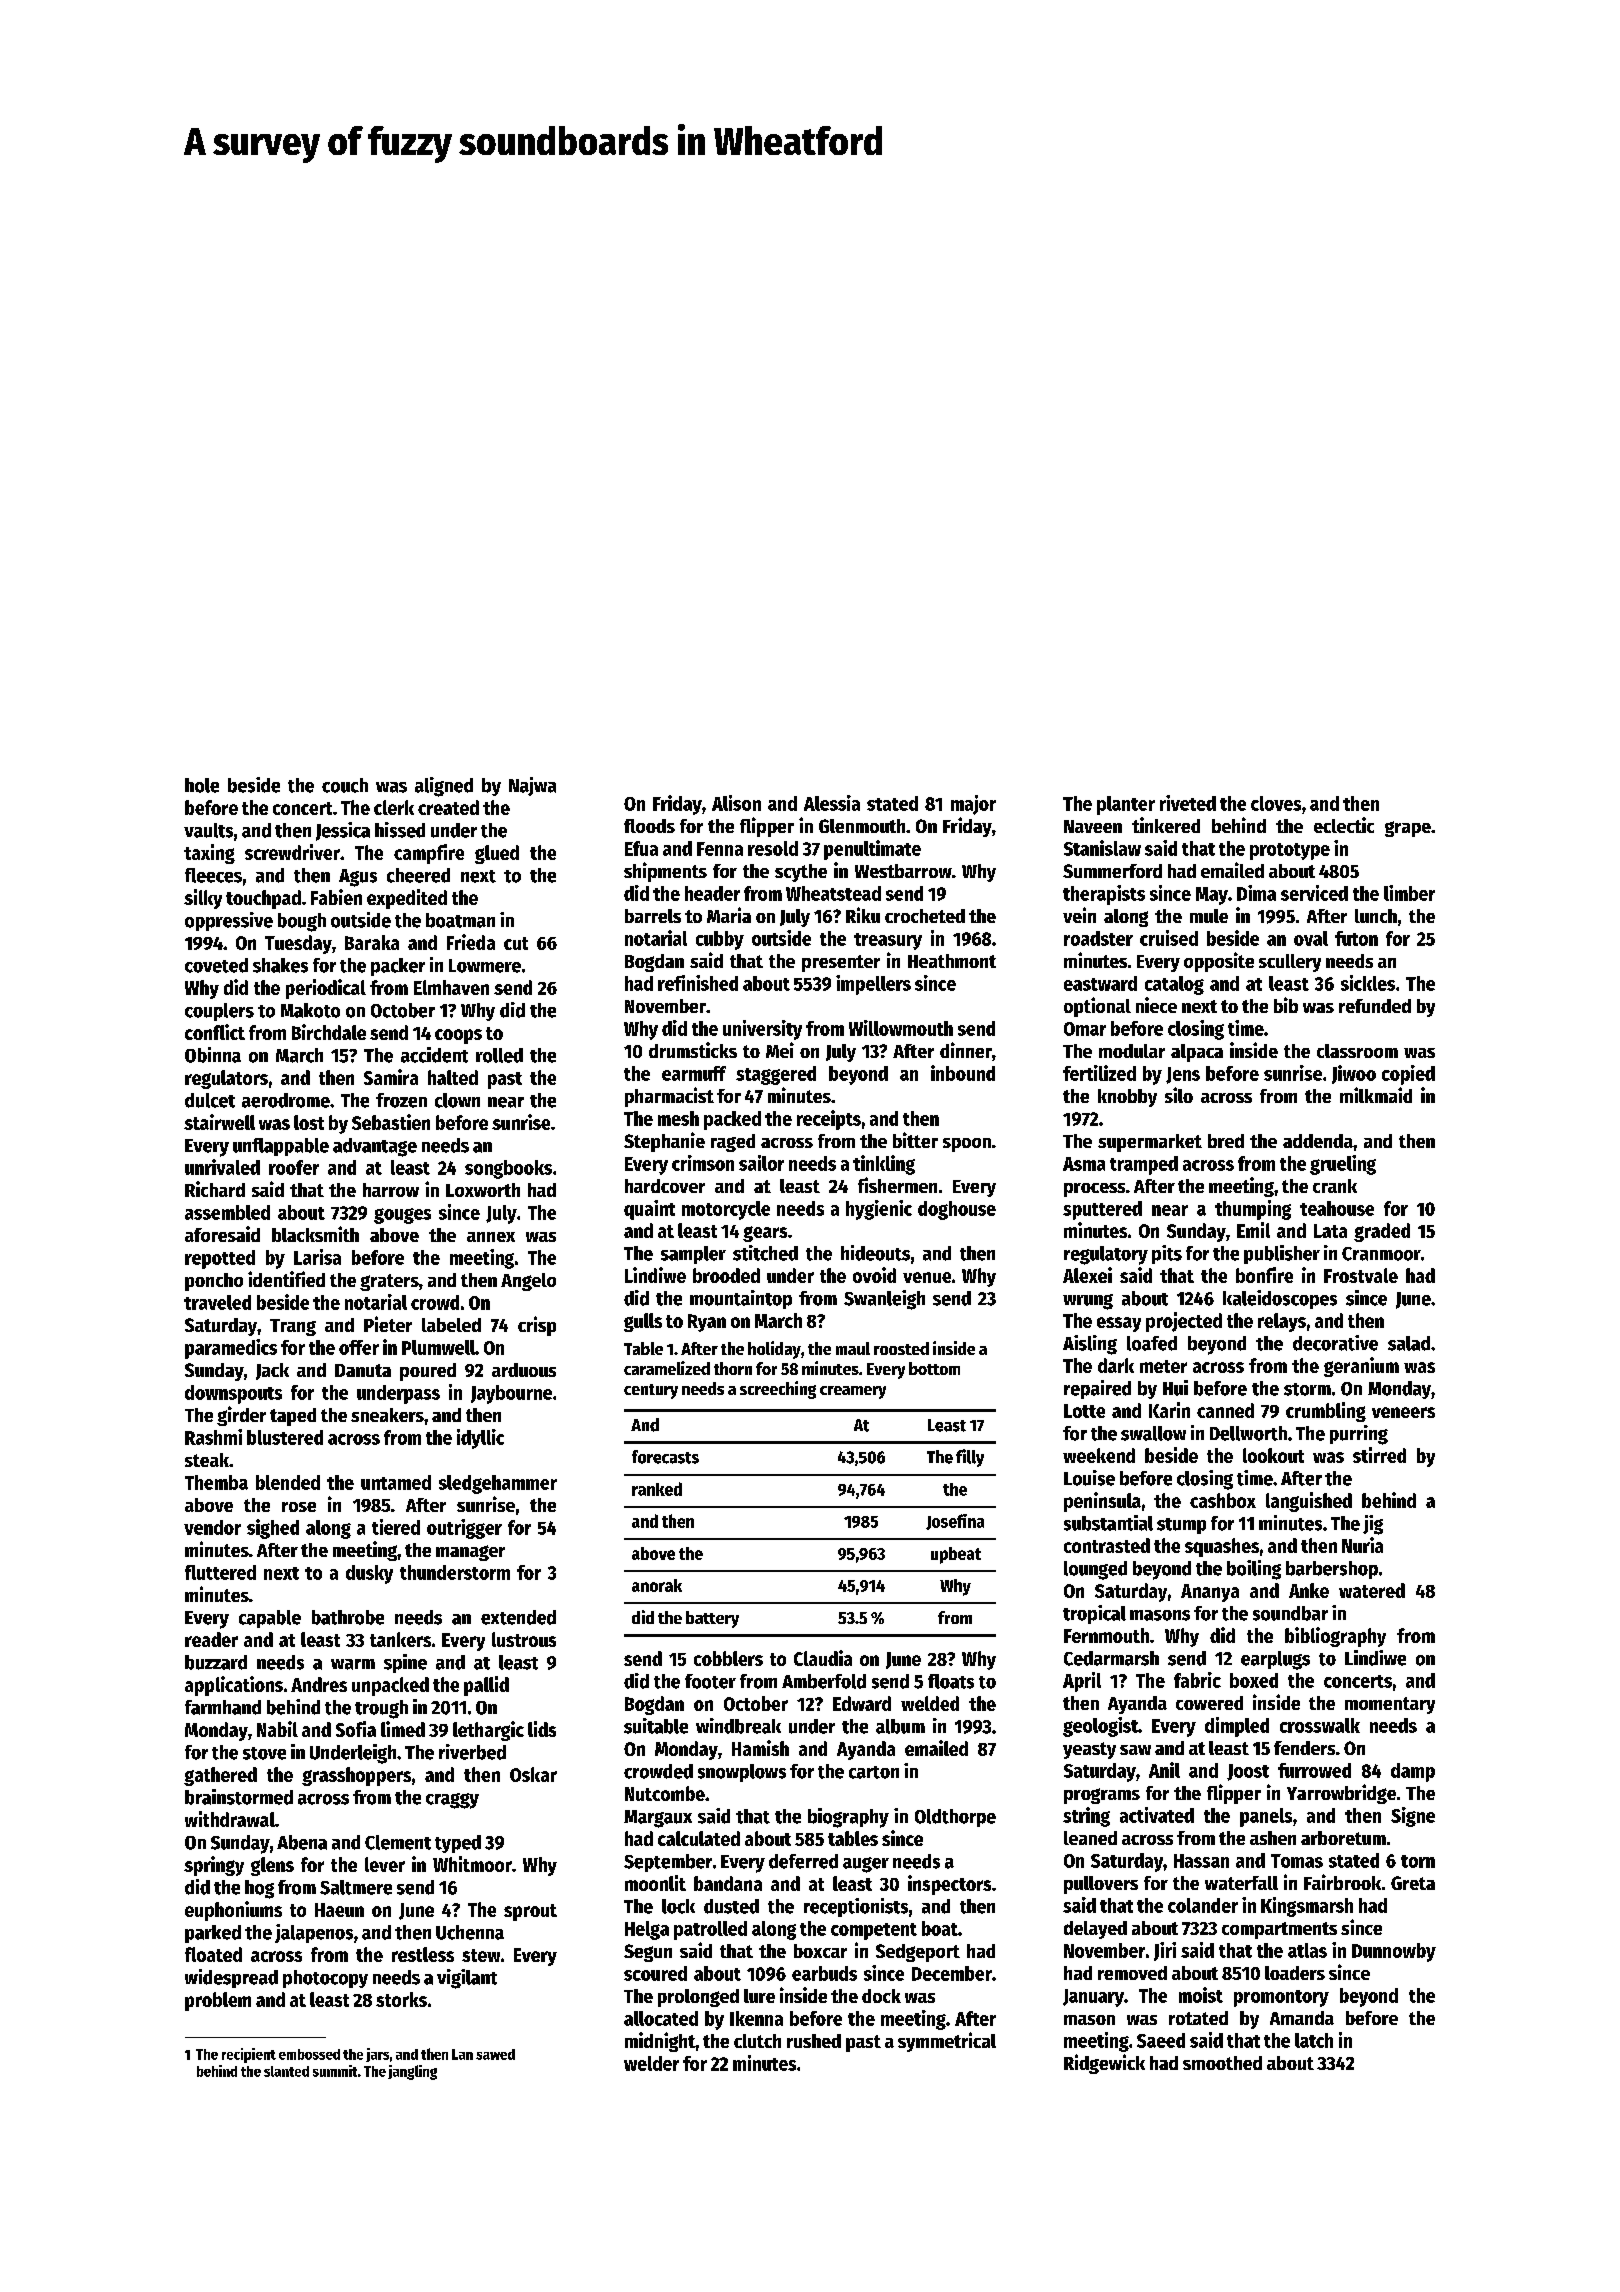 This screenshot has height=2292, width=1620. What do you see at coordinates (1222, 1547) in the screenshot?
I see `squashes` at bounding box center [1222, 1547].
